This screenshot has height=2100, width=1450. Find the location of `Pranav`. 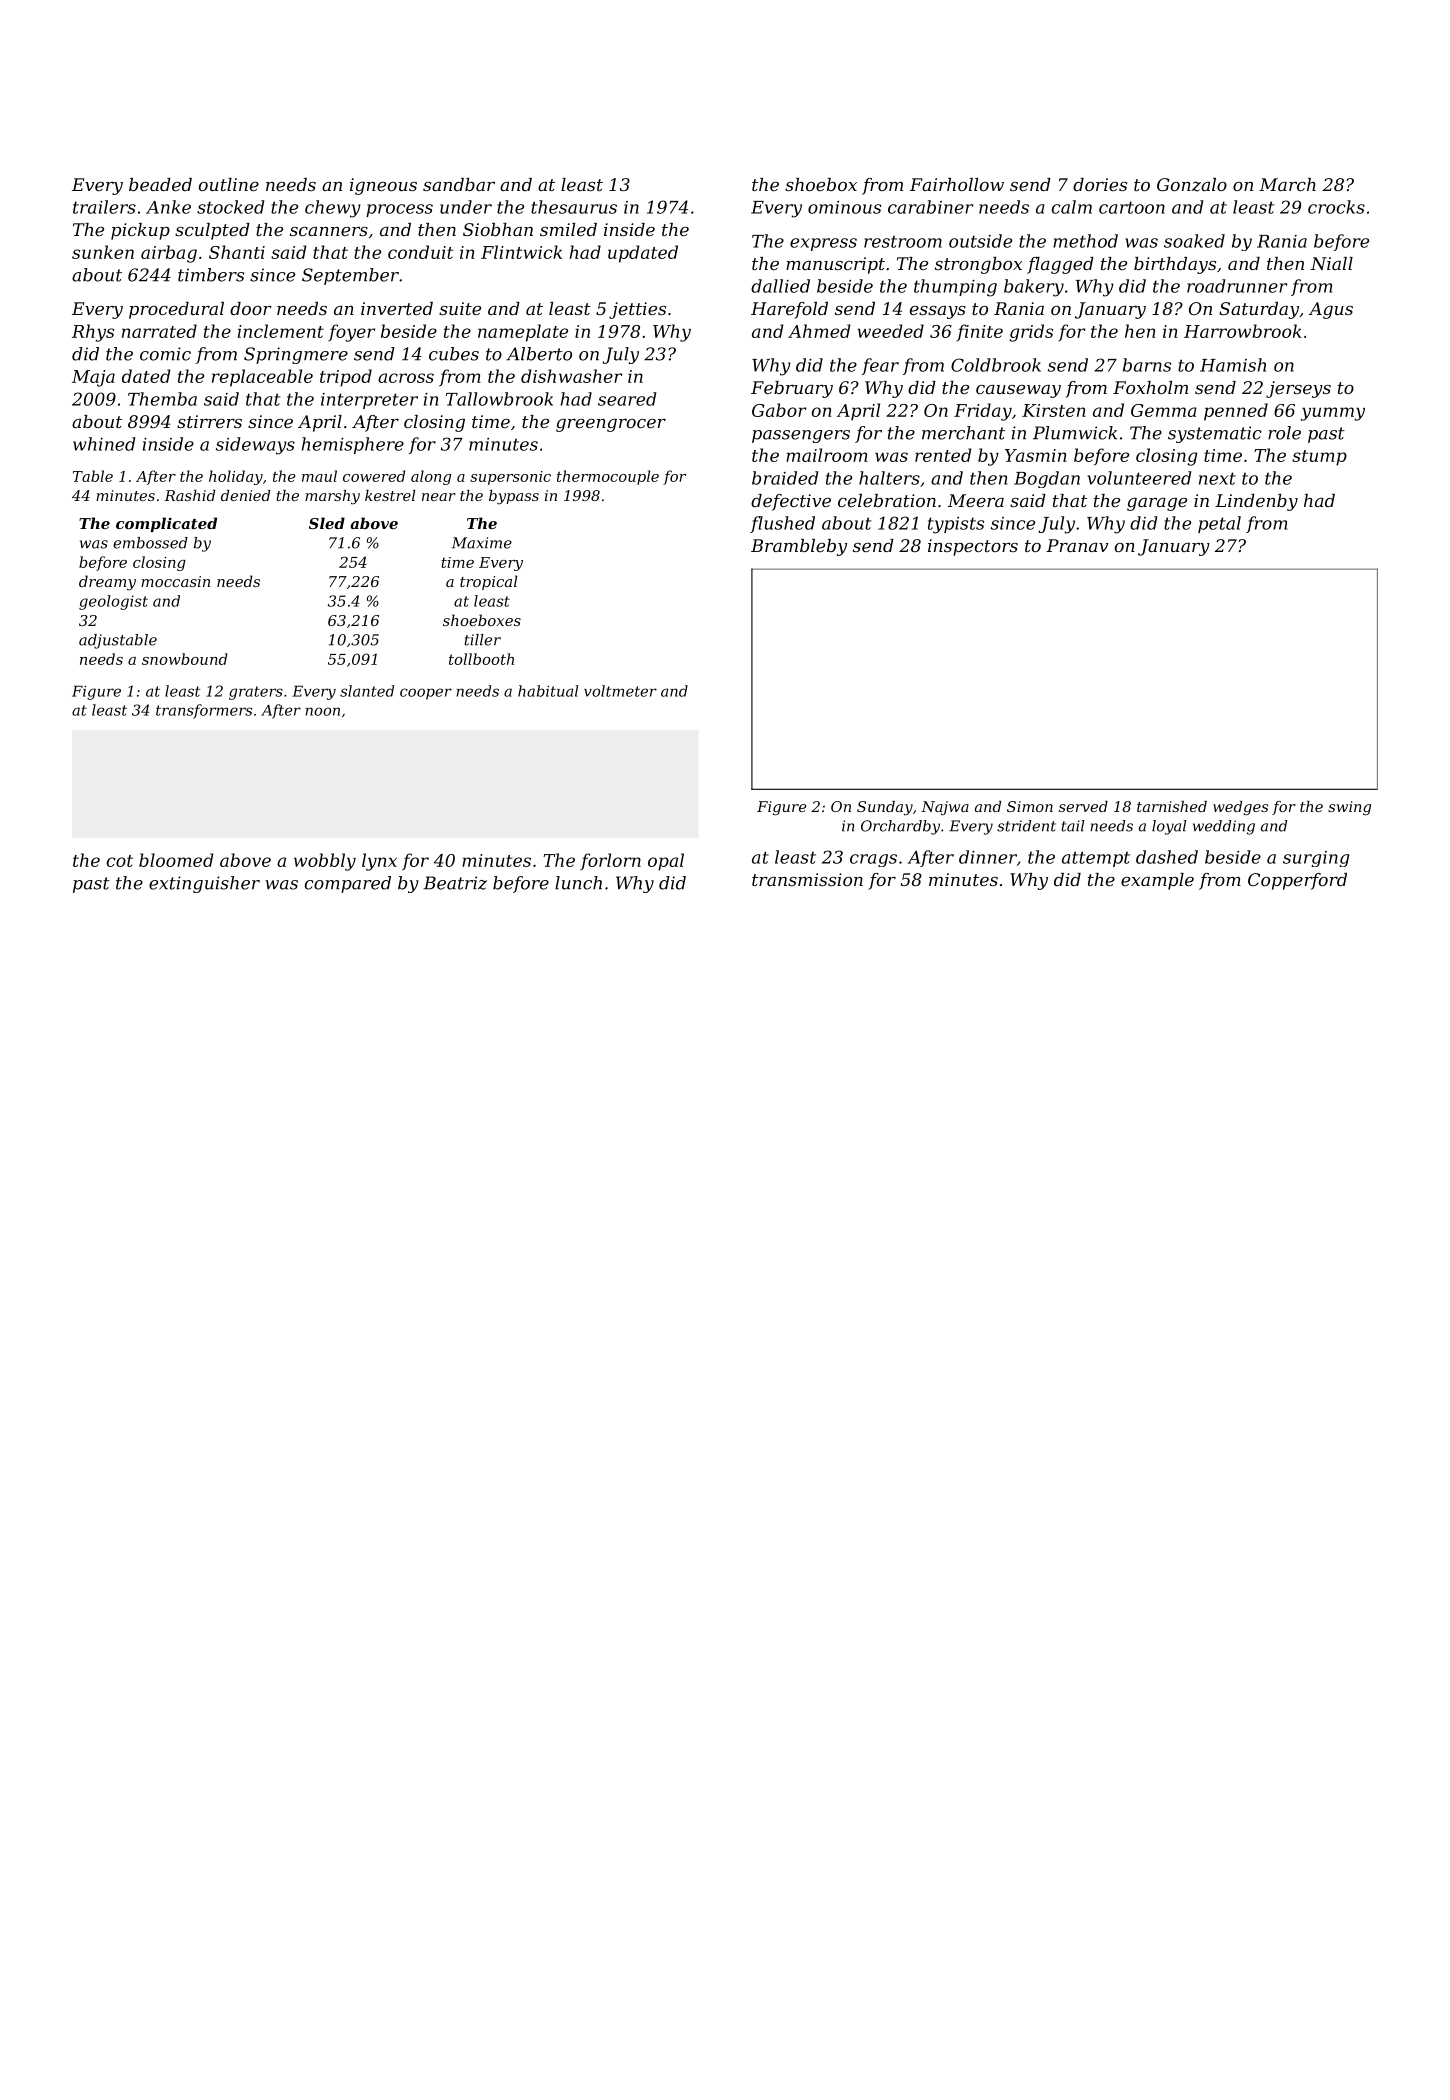

Pranav is located at coordinates (1077, 545).
